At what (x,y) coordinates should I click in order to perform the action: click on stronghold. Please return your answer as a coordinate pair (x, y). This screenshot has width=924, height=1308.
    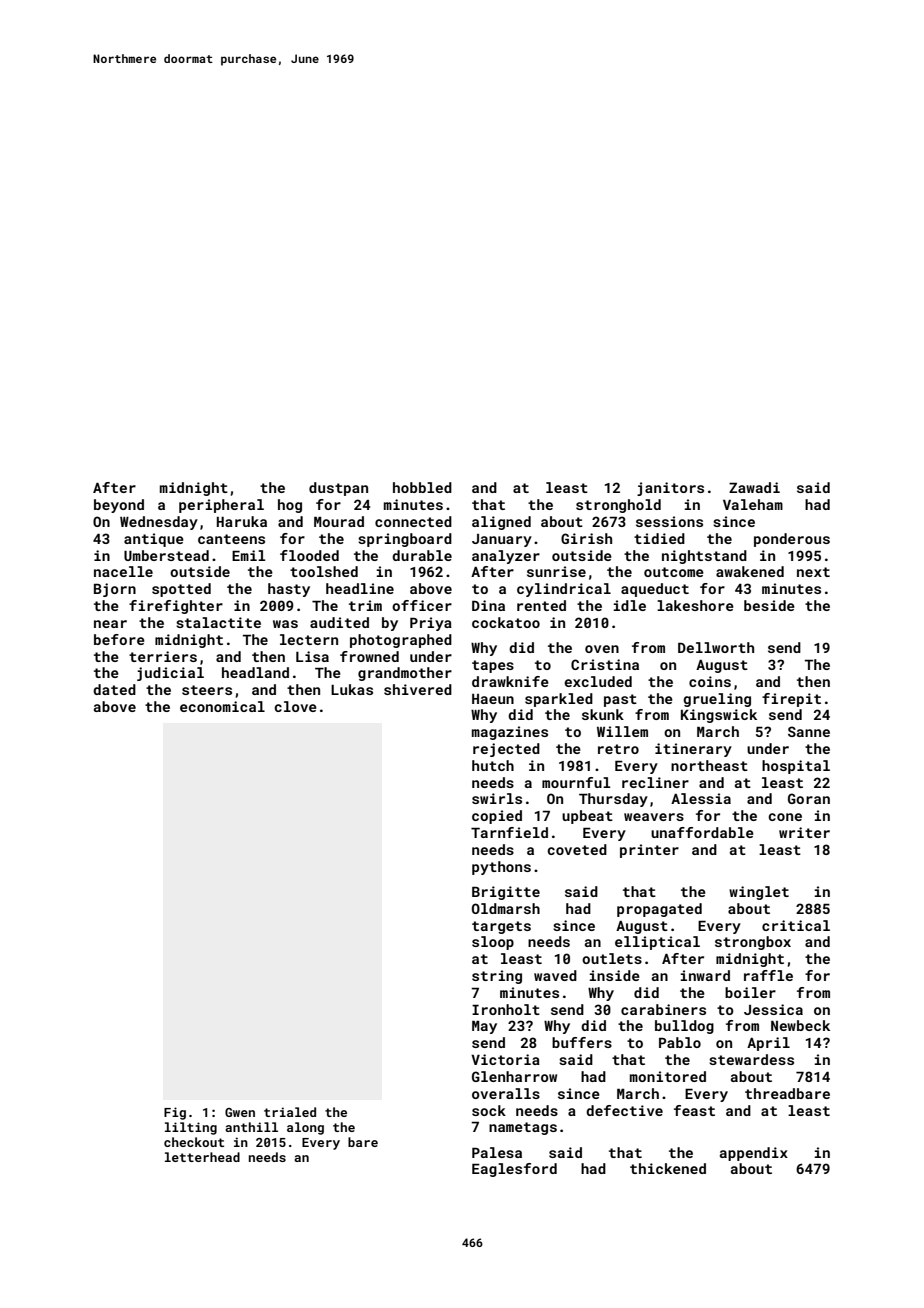
    Looking at the image, I should click on (618, 506).
